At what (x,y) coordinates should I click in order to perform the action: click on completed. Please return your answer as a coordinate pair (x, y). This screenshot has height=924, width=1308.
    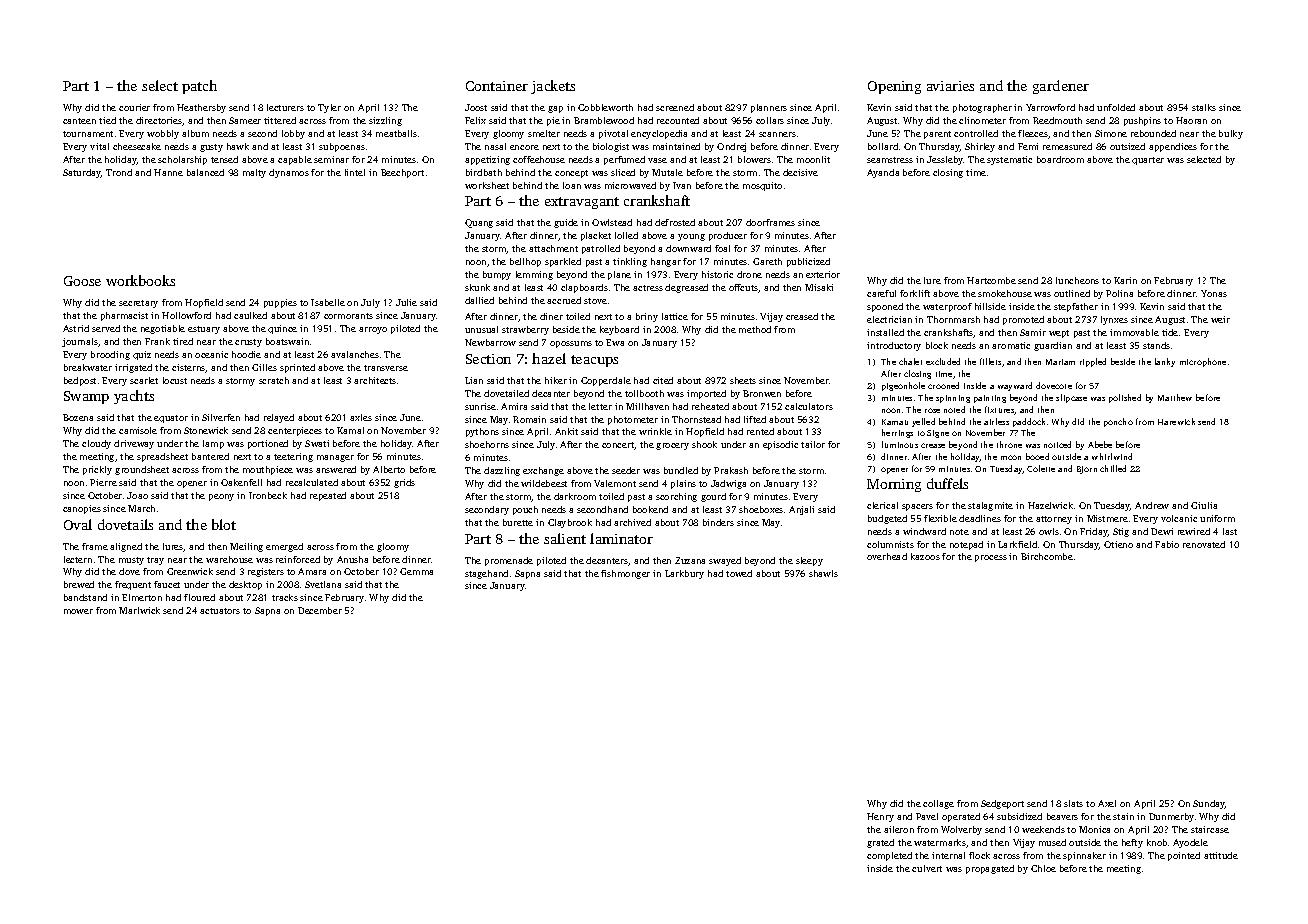
    Looking at the image, I should click on (889, 856).
